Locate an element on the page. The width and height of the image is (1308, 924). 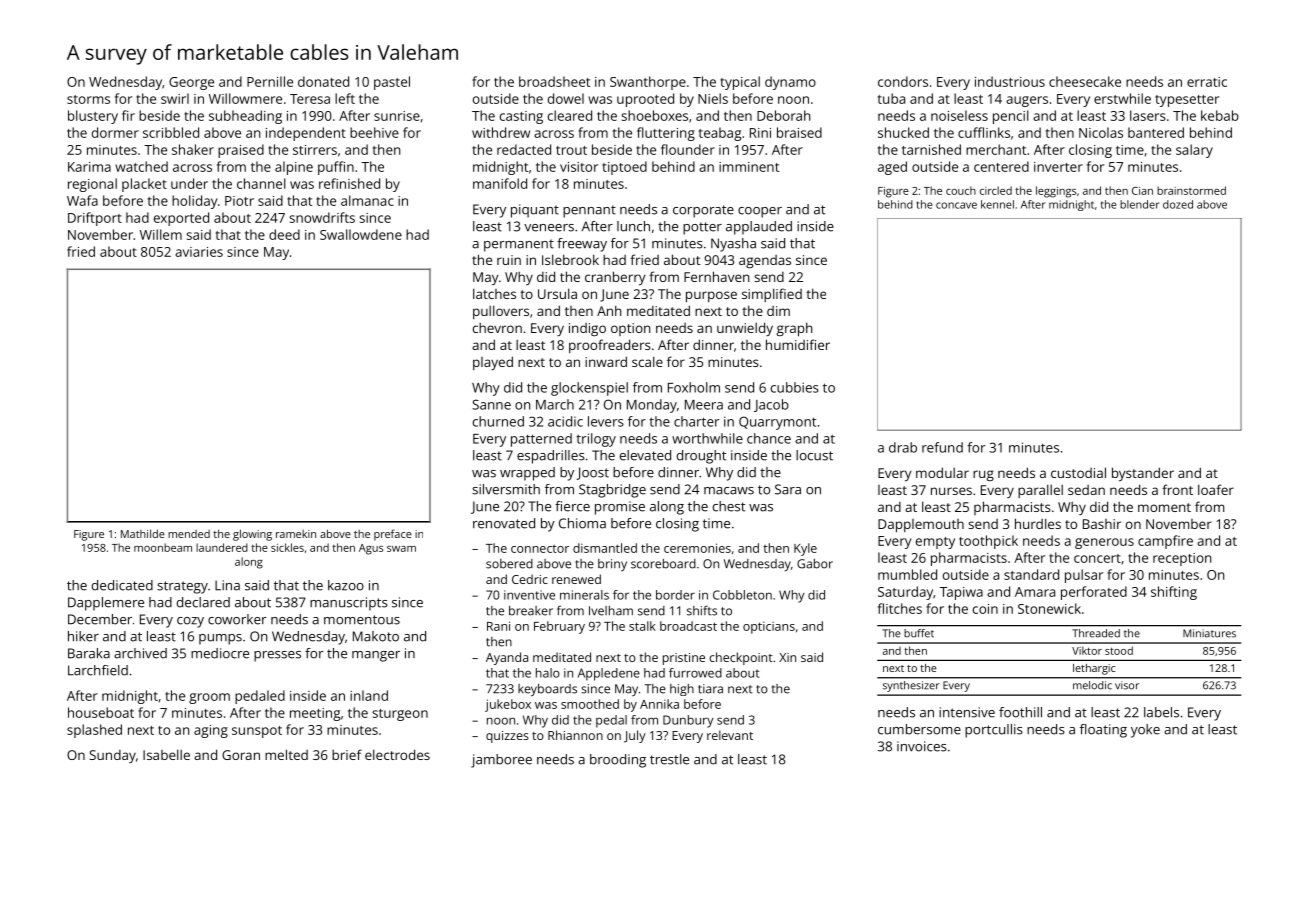
centered is located at coordinates (1001, 166).
